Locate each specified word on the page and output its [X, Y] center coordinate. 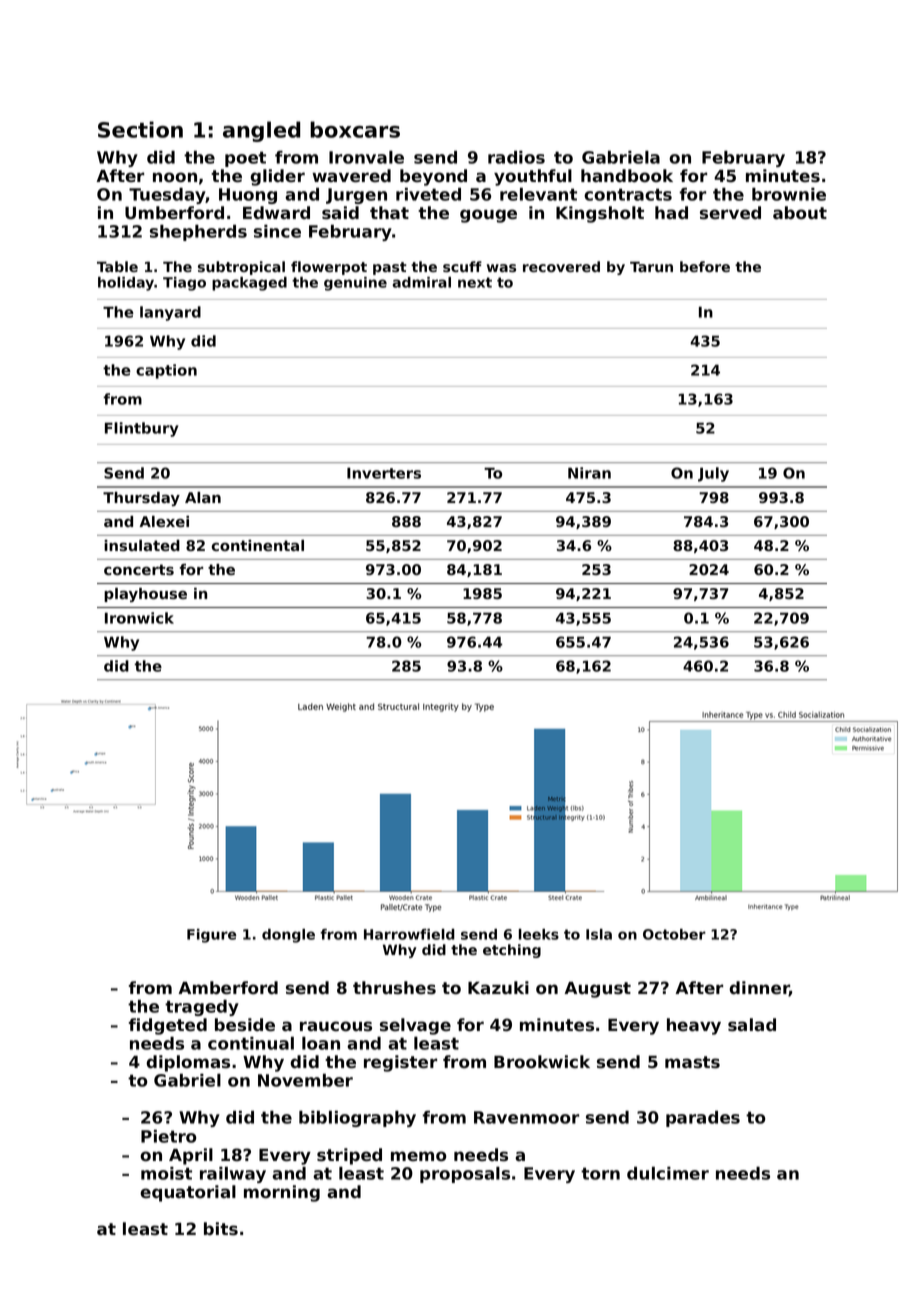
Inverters [384, 473]
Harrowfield [409, 934]
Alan [203, 497]
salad [752, 1024]
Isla [599, 934]
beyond [433, 177]
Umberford [174, 213]
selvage [415, 1026]
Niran [589, 473]
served [730, 212]
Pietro [168, 1136]
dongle [288, 936]
